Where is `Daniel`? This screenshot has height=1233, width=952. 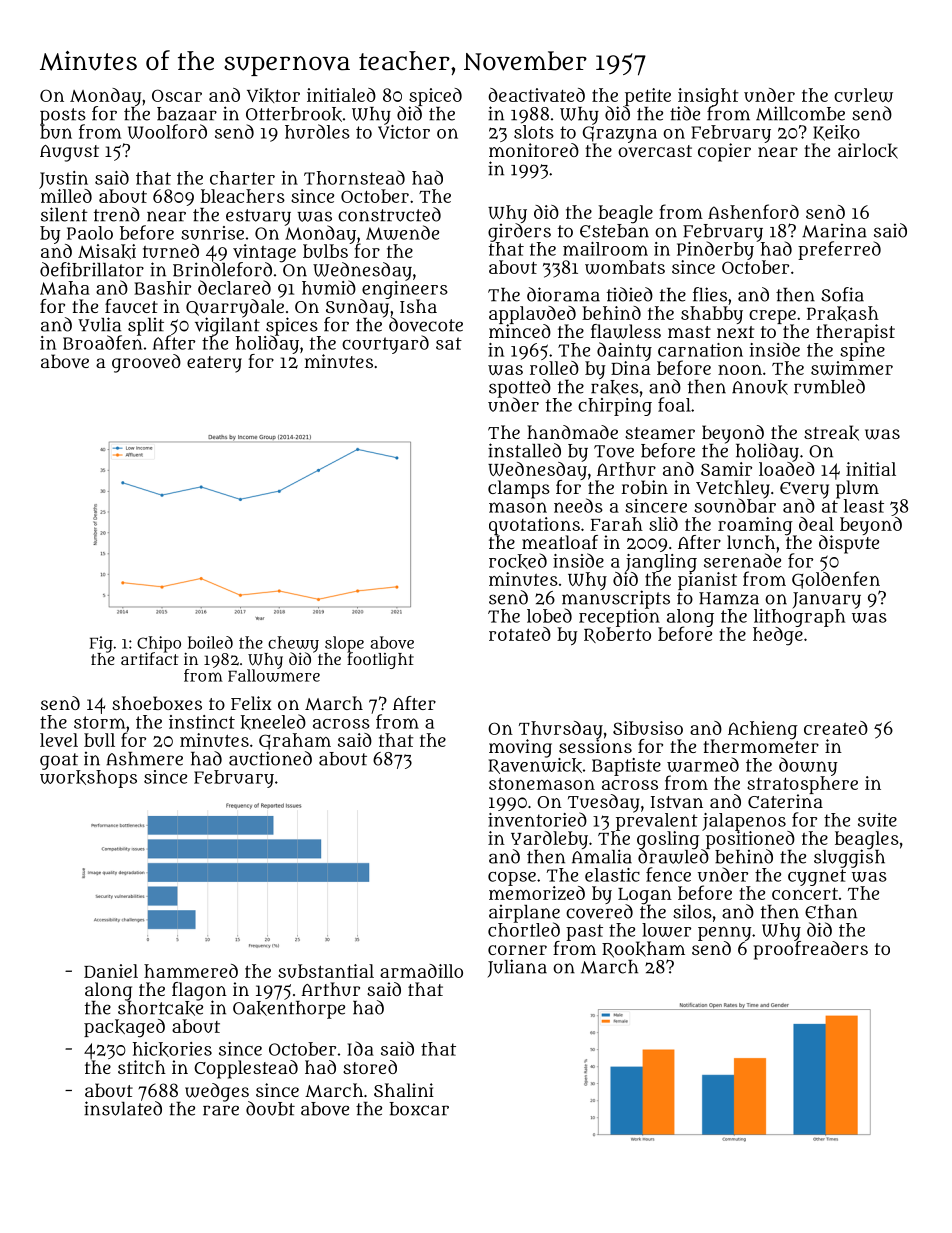
Daniel is located at coordinates (111, 971).
